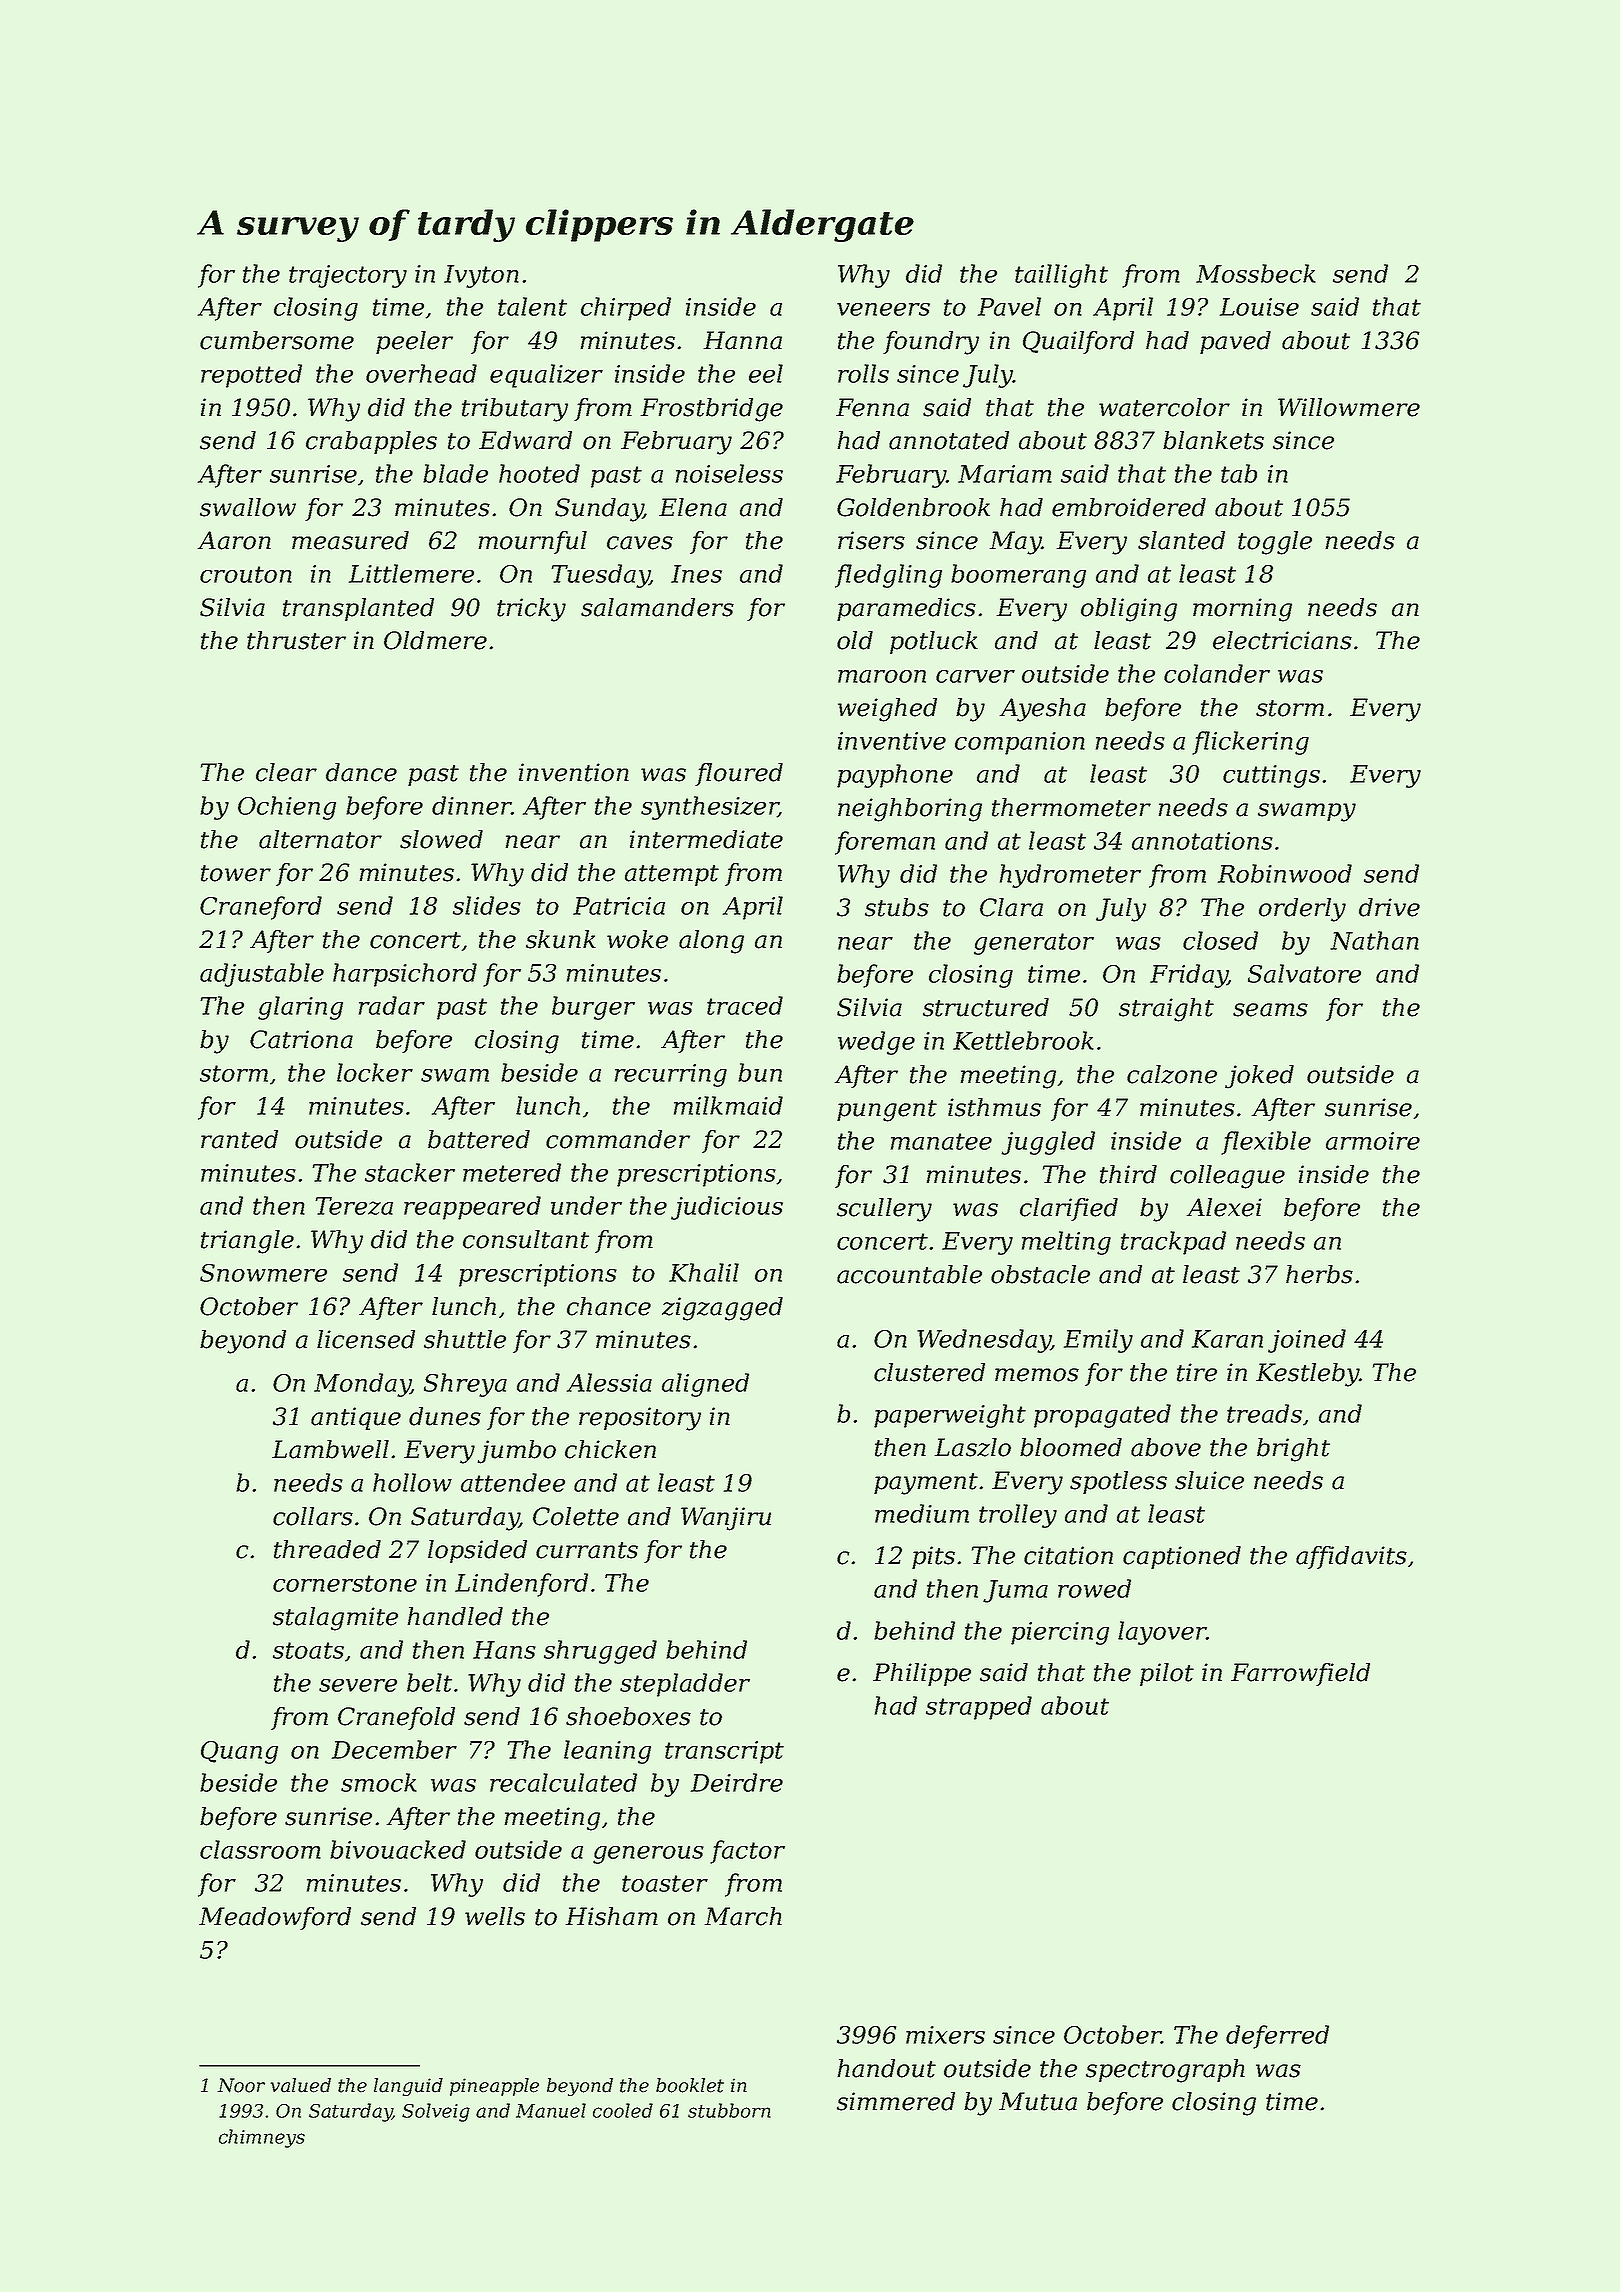 Image resolution: width=1620 pixels, height=2292 pixels. Describe the element at coordinates (747, 1852) in the page. I see `factor` at that location.
